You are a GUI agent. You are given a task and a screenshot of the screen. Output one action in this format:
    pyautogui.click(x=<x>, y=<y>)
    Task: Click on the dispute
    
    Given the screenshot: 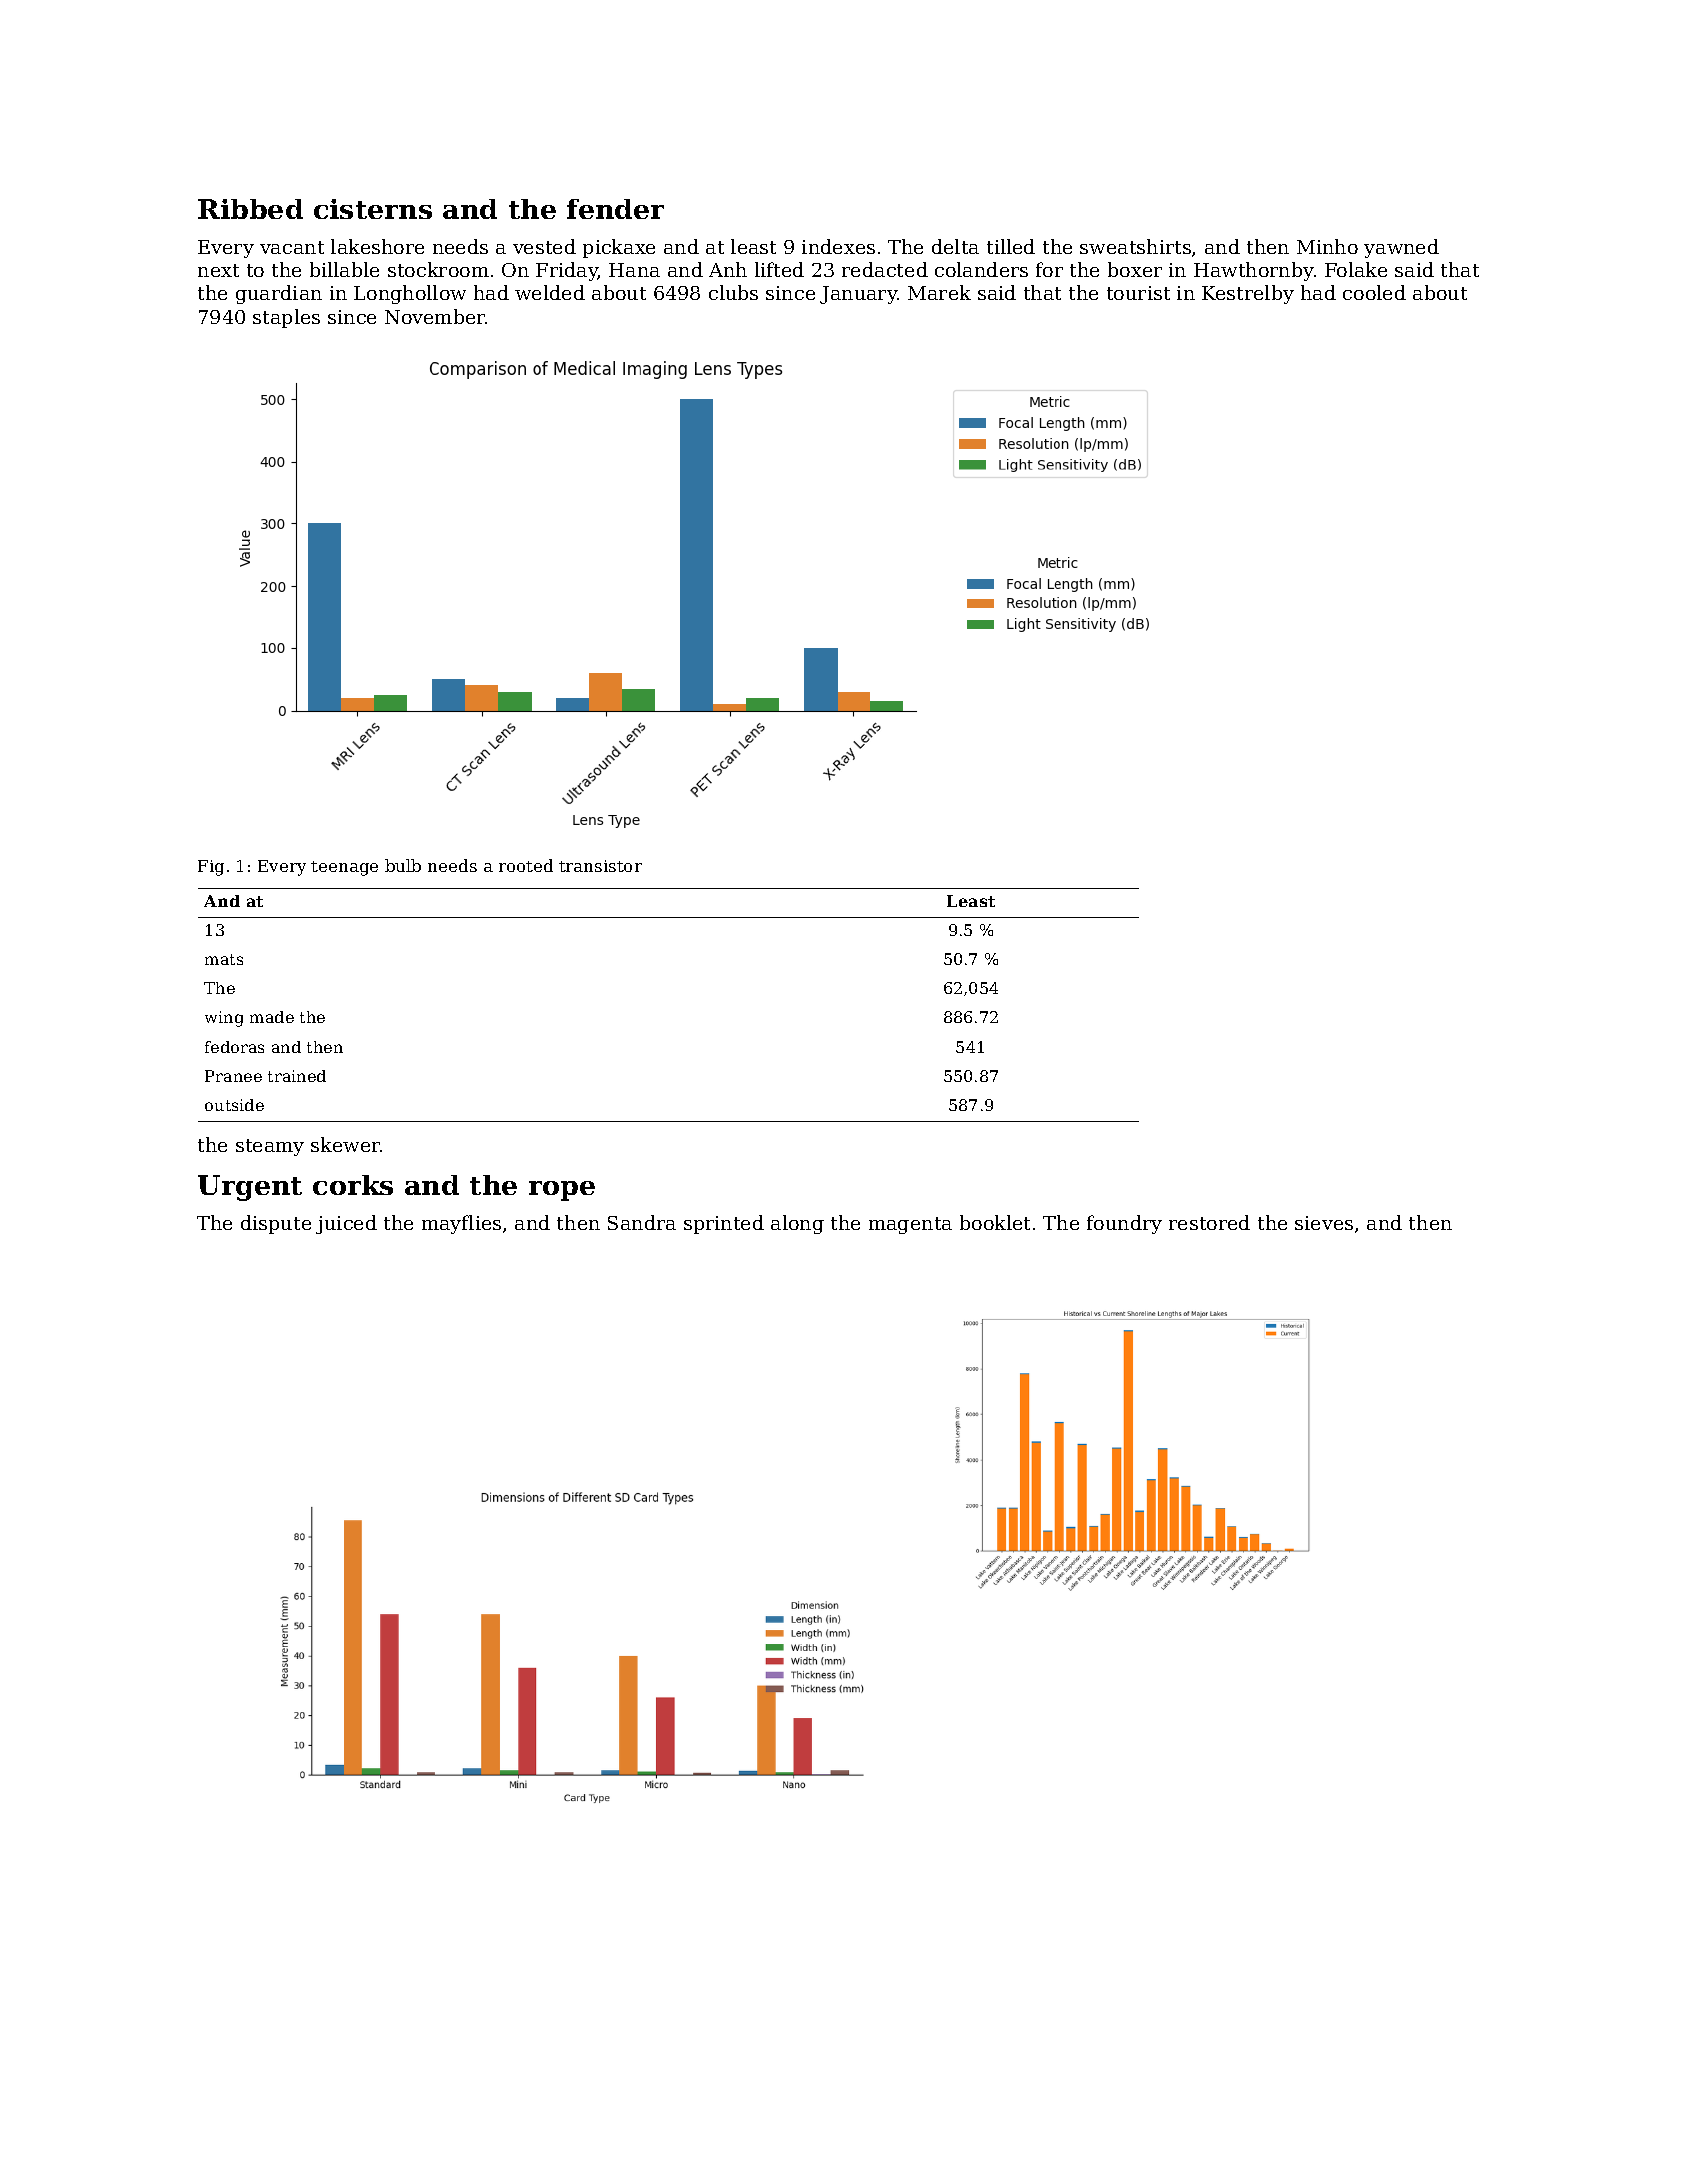 What is the action you would take?
    pyautogui.click(x=276, y=1224)
